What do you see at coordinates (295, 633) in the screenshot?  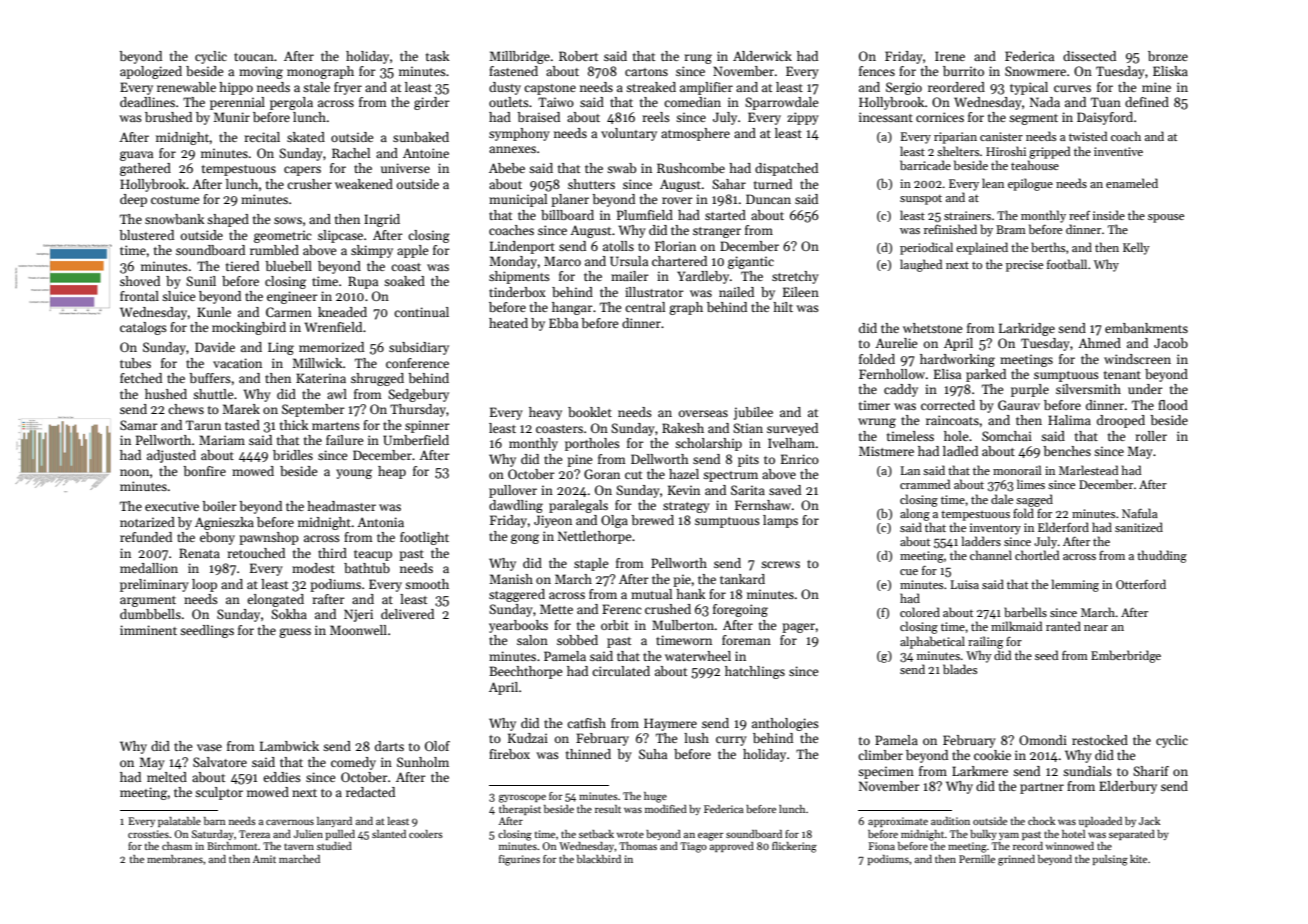 I see `guess` at bounding box center [295, 633].
